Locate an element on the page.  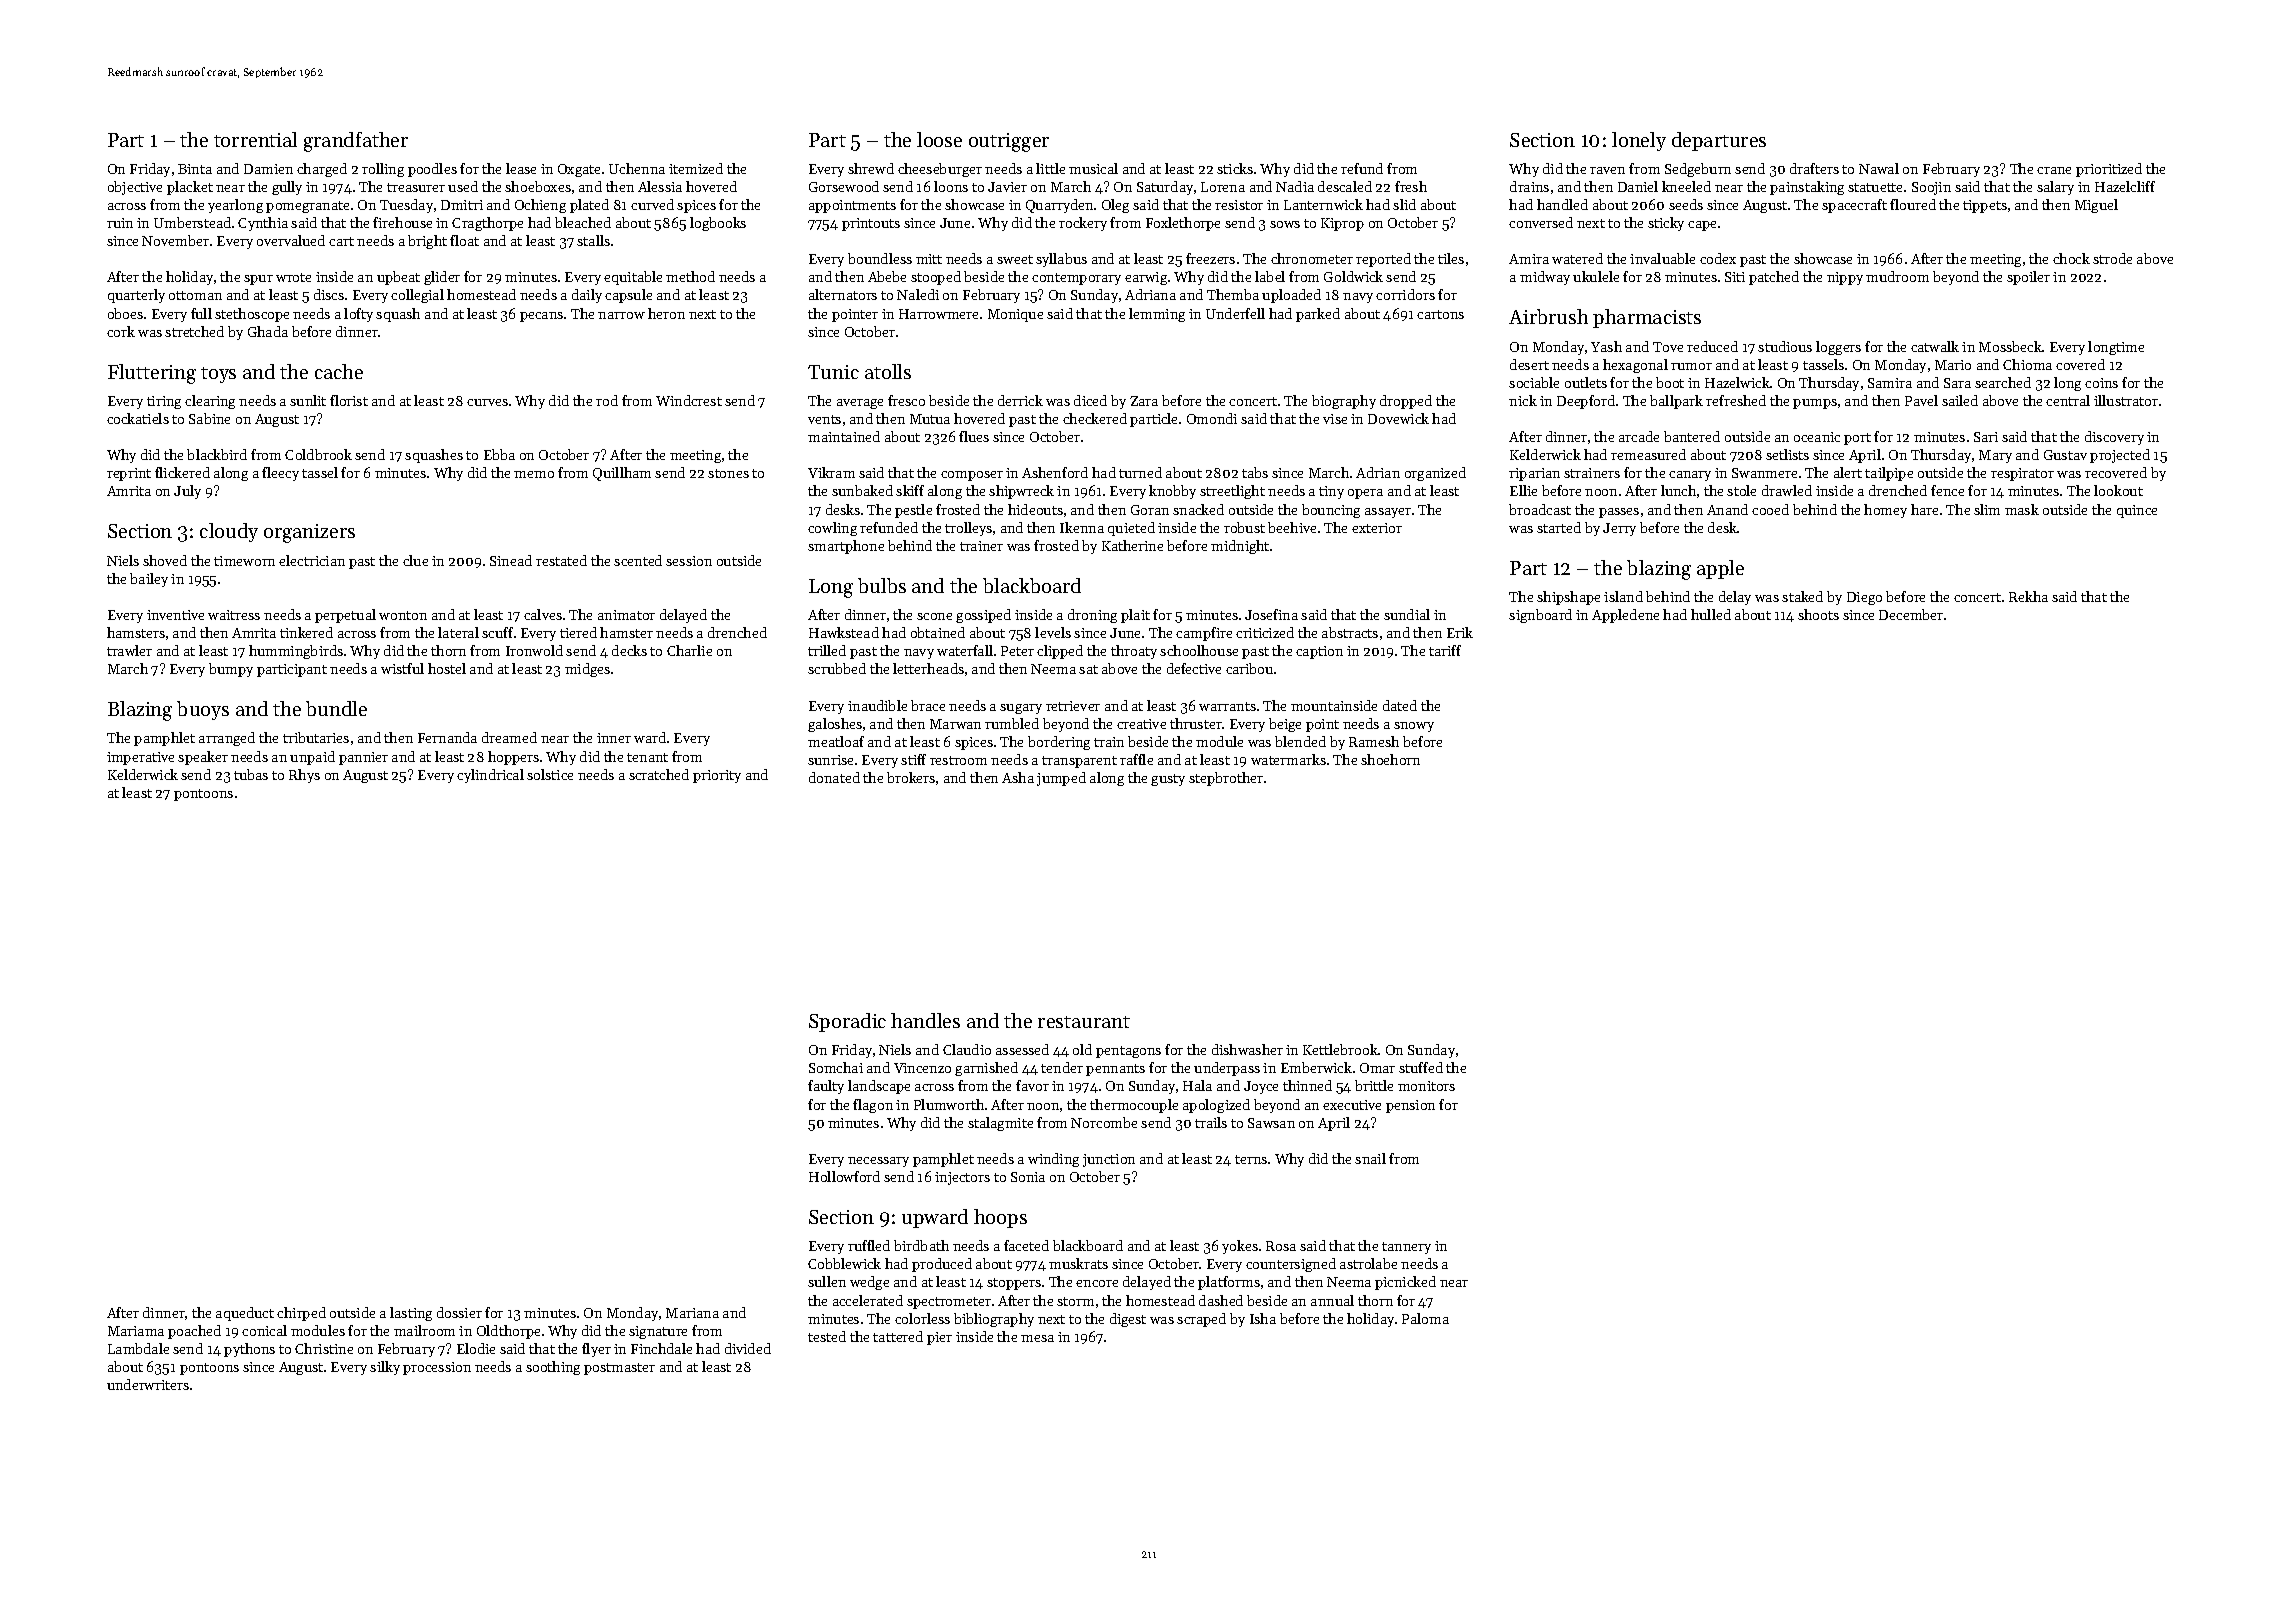
aqueduct is located at coordinates (245, 1314).
